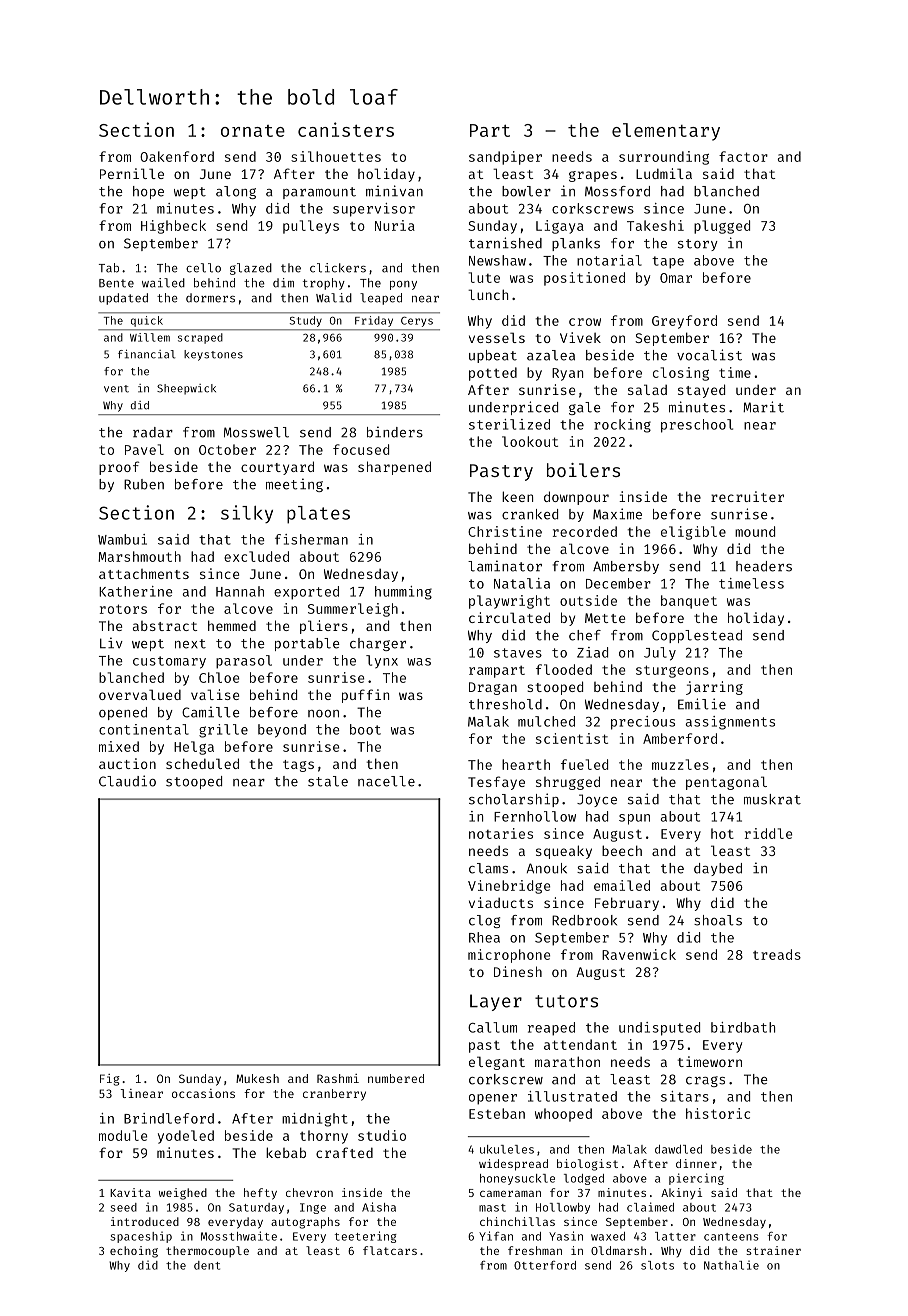 This image has height=1316, width=908. Describe the element at coordinates (116, 283) in the image. I see `Bente` at that location.
